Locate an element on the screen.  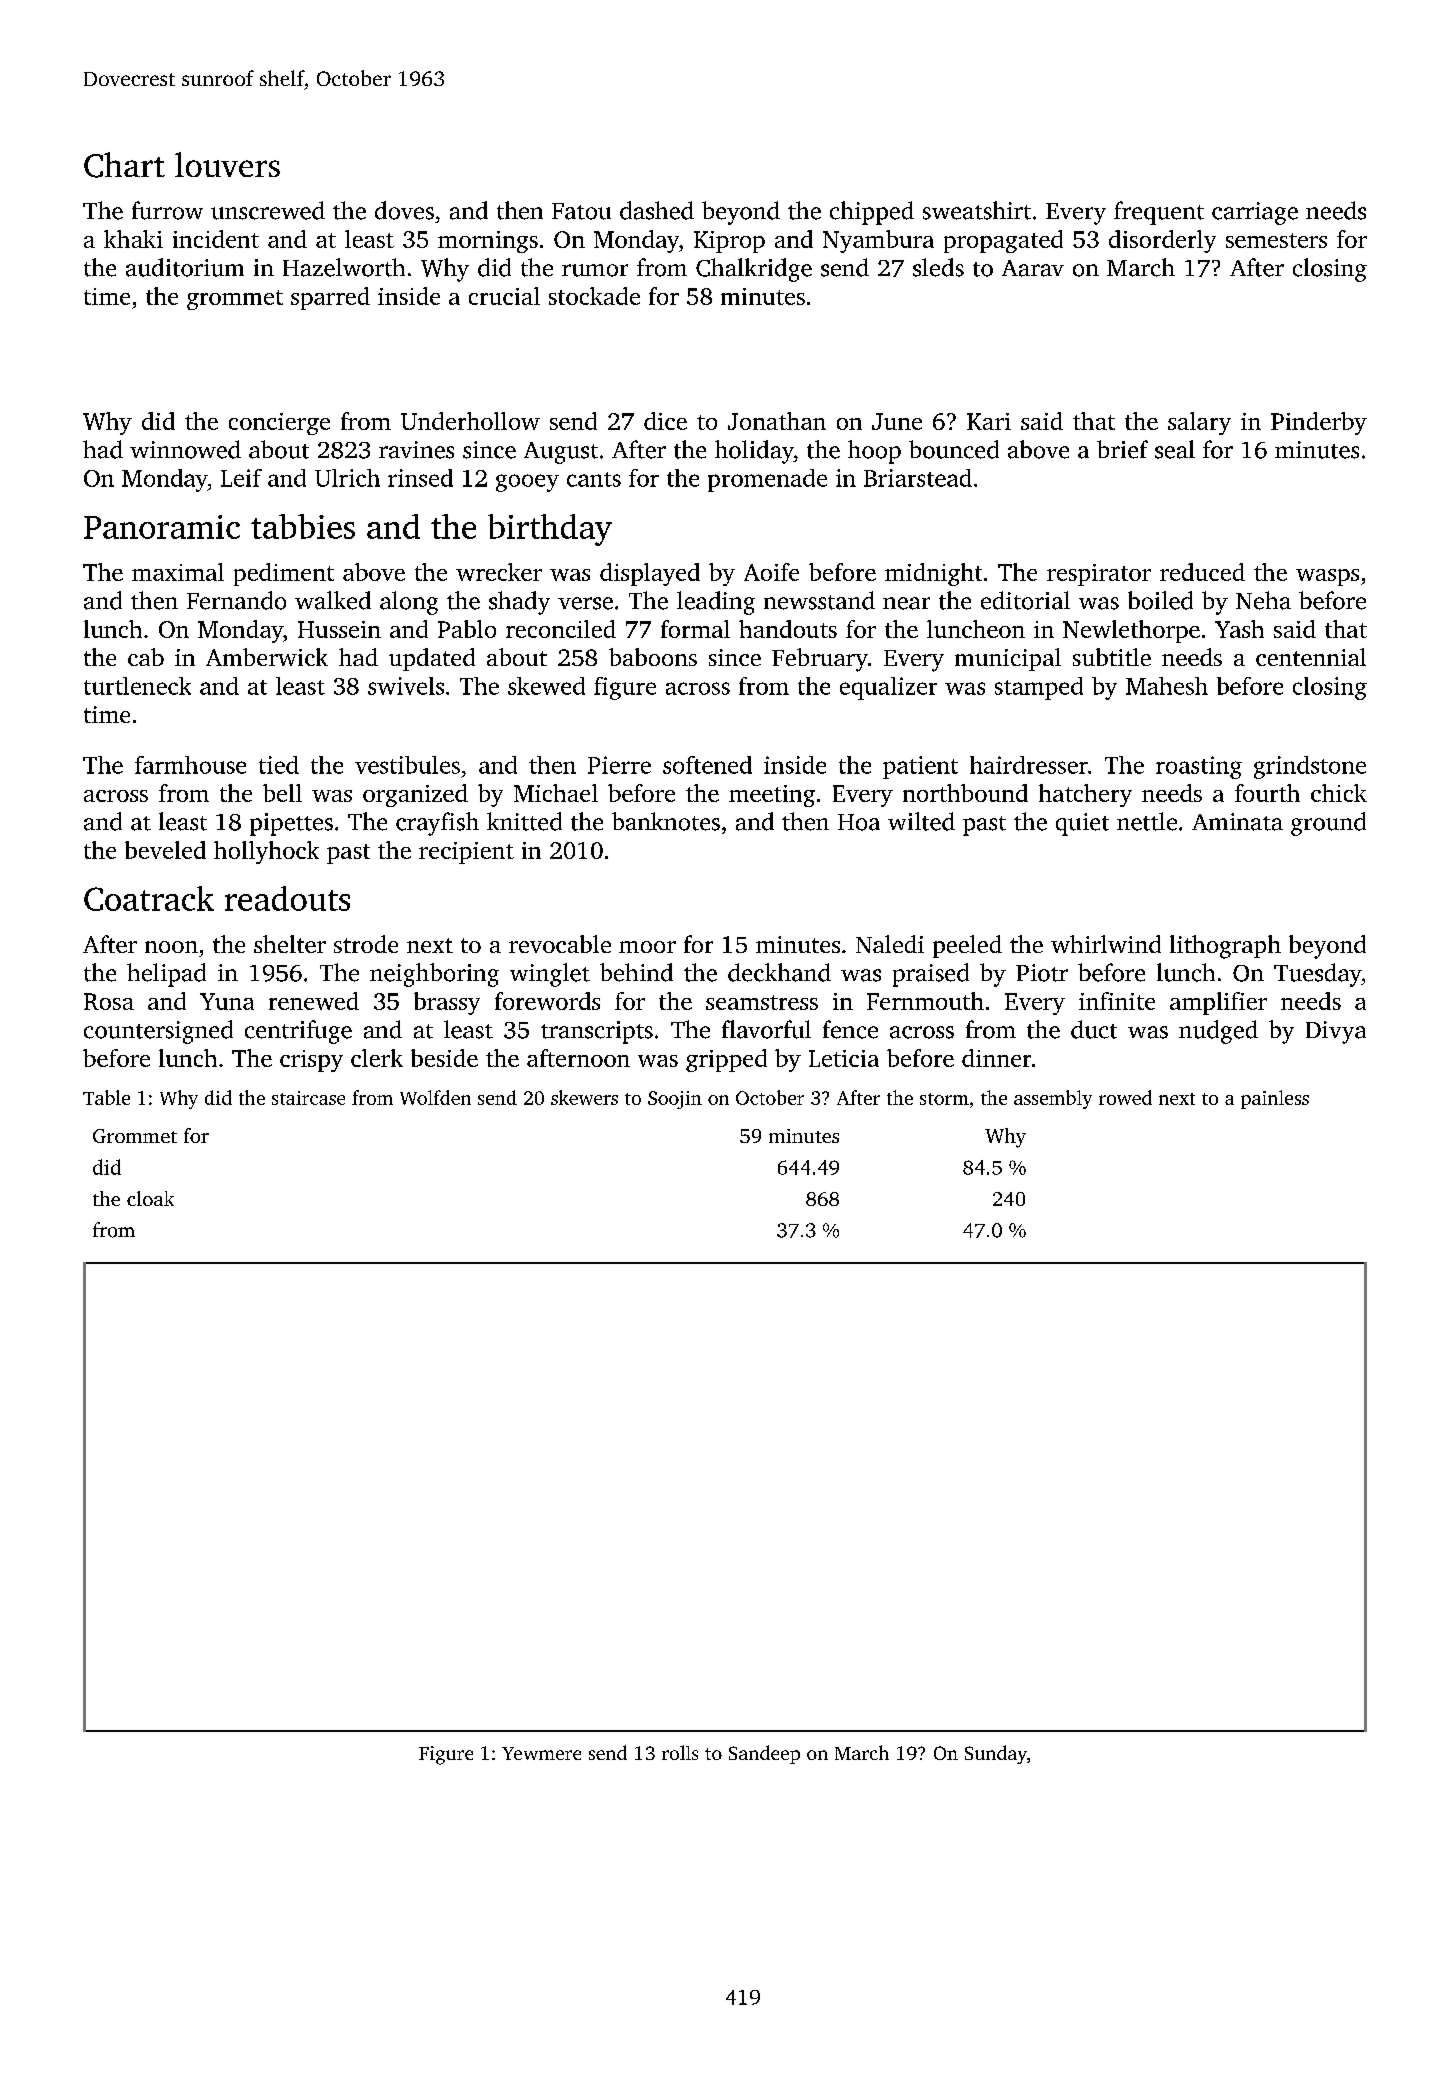
chipped is located at coordinates (872, 213).
